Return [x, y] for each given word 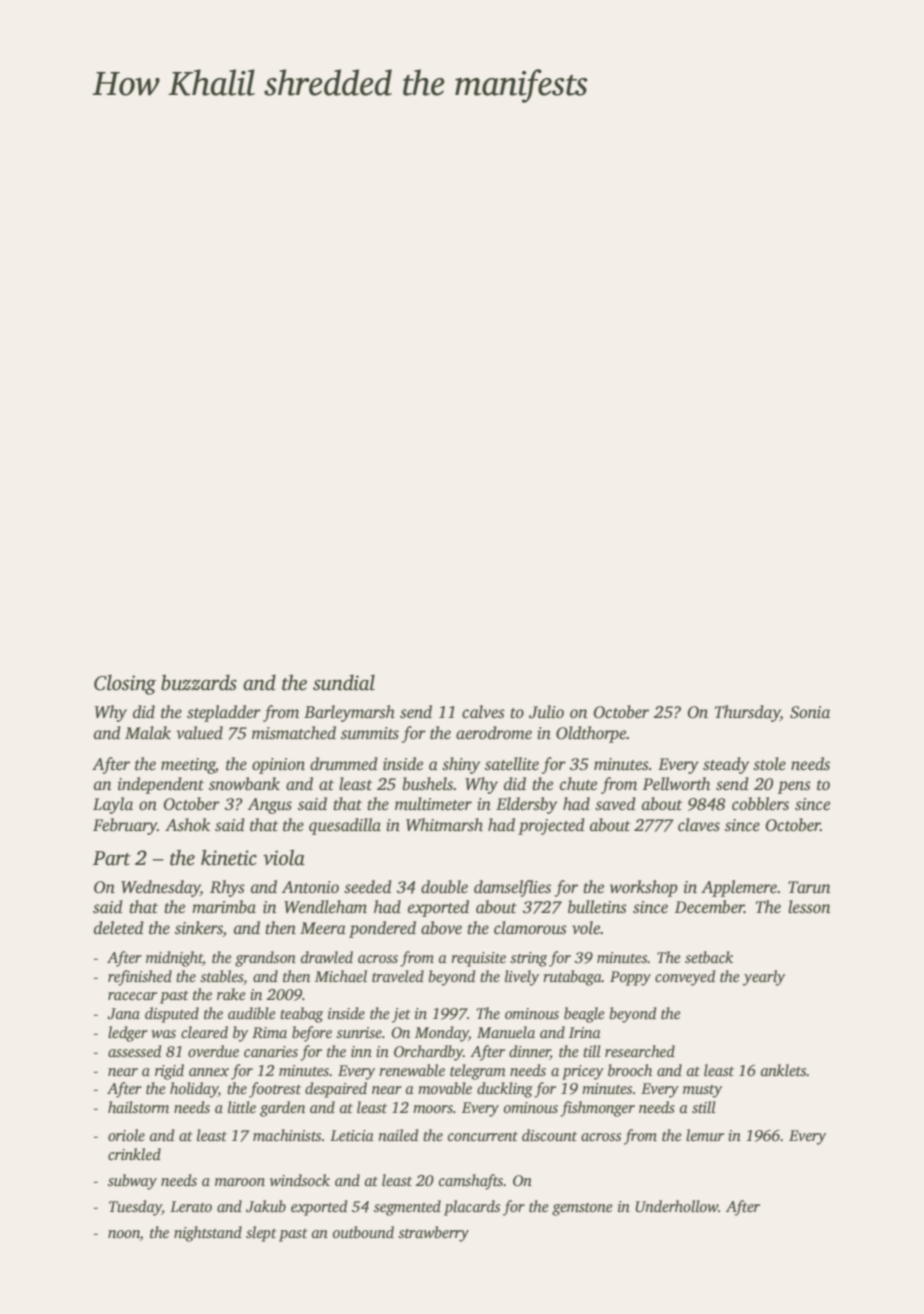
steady [726, 765]
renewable [412, 1070]
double [444, 887]
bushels [428, 784]
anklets [784, 1070]
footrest [275, 1090]
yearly [763, 978]
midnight [174, 959]
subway [132, 1182]
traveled [398, 976]
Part [112, 858]
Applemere [739, 888]
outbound [363, 1232]
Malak [148, 733]
